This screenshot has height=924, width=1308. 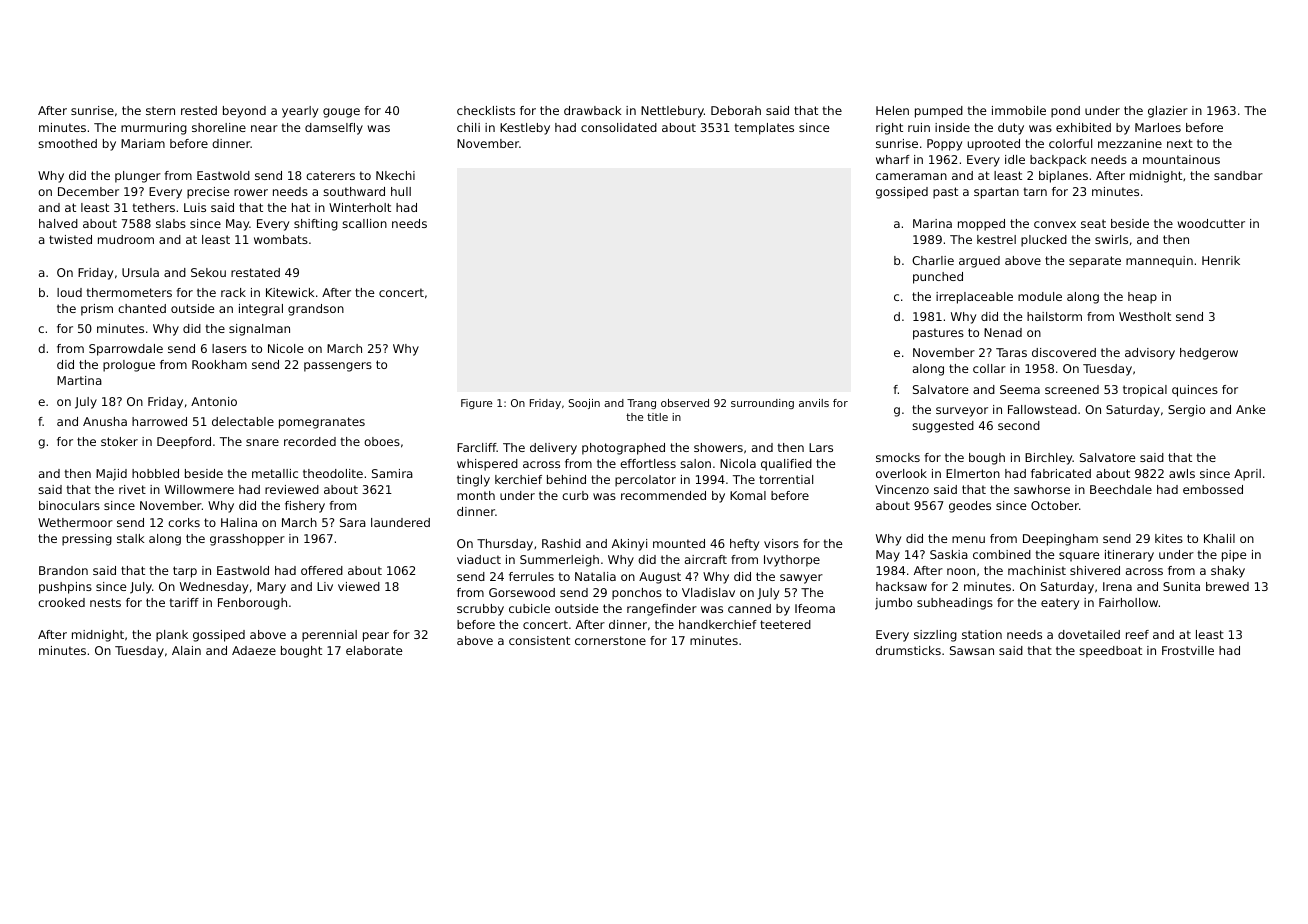 What do you see at coordinates (748, 495) in the screenshot?
I see `Komal` at bounding box center [748, 495].
